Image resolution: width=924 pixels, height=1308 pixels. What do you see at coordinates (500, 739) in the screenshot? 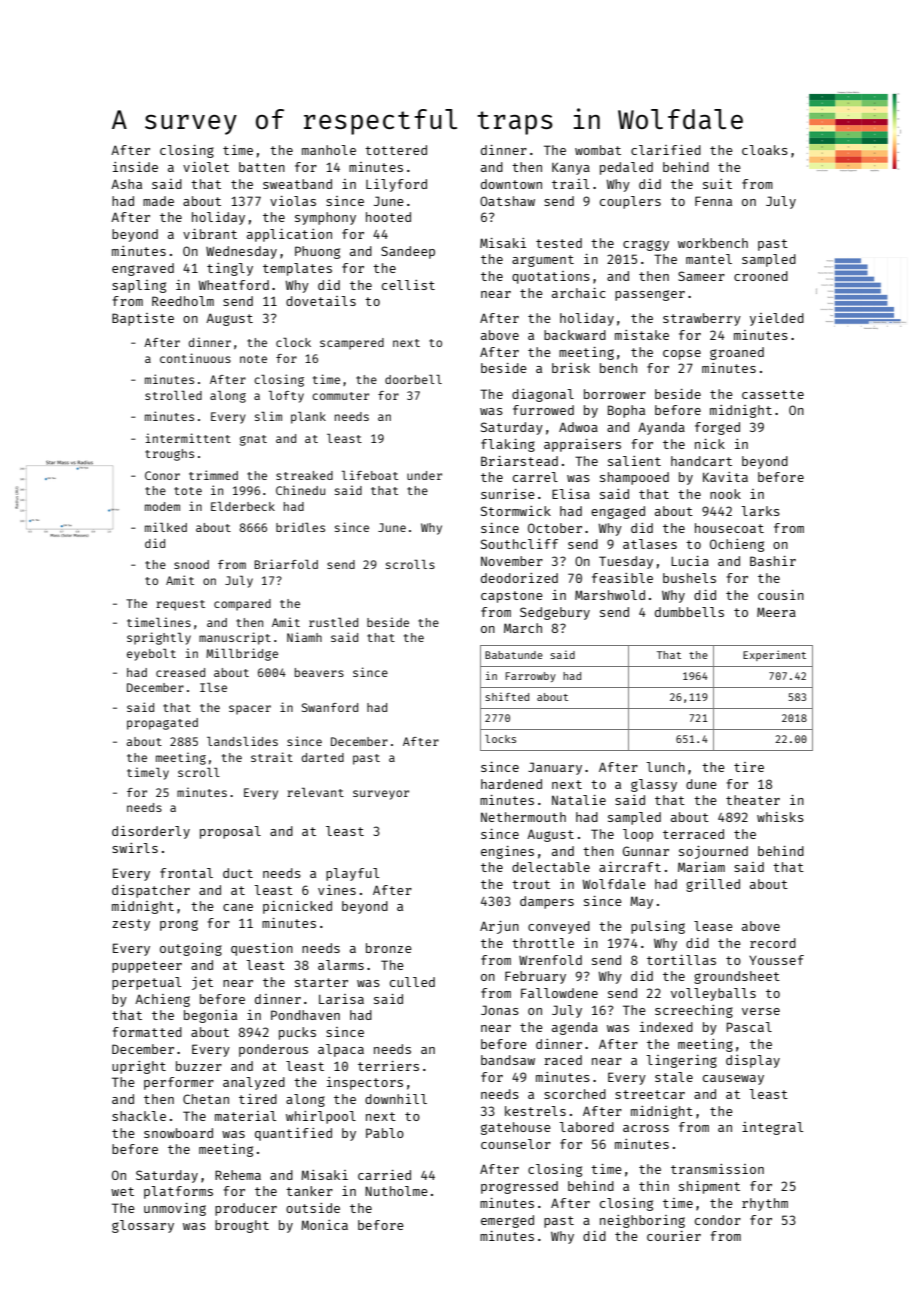
I see `locks` at bounding box center [500, 739].
